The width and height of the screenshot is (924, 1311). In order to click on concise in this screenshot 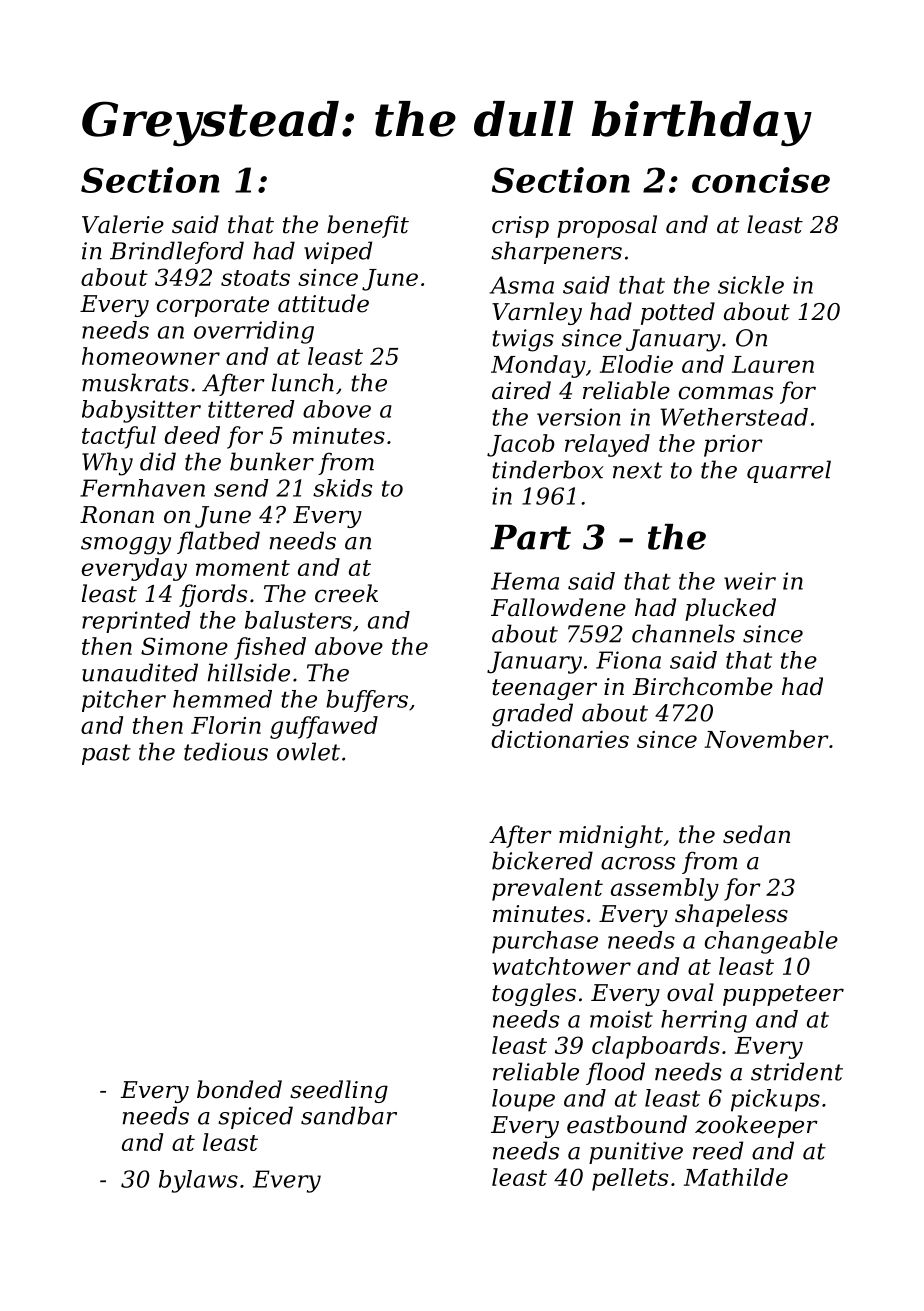, I will do `click(761, 180)`.
